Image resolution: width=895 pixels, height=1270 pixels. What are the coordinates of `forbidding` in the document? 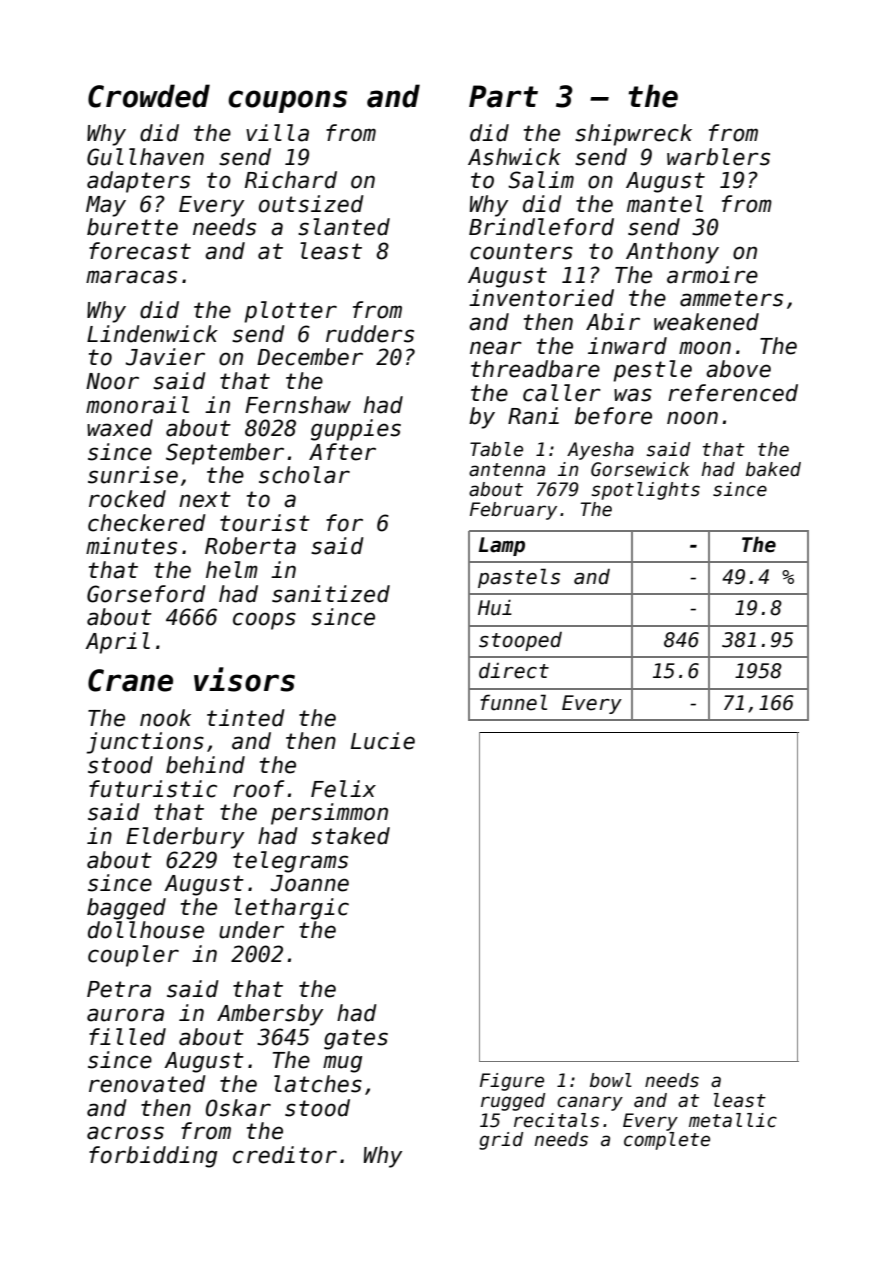 It's located at (153, 1157).
